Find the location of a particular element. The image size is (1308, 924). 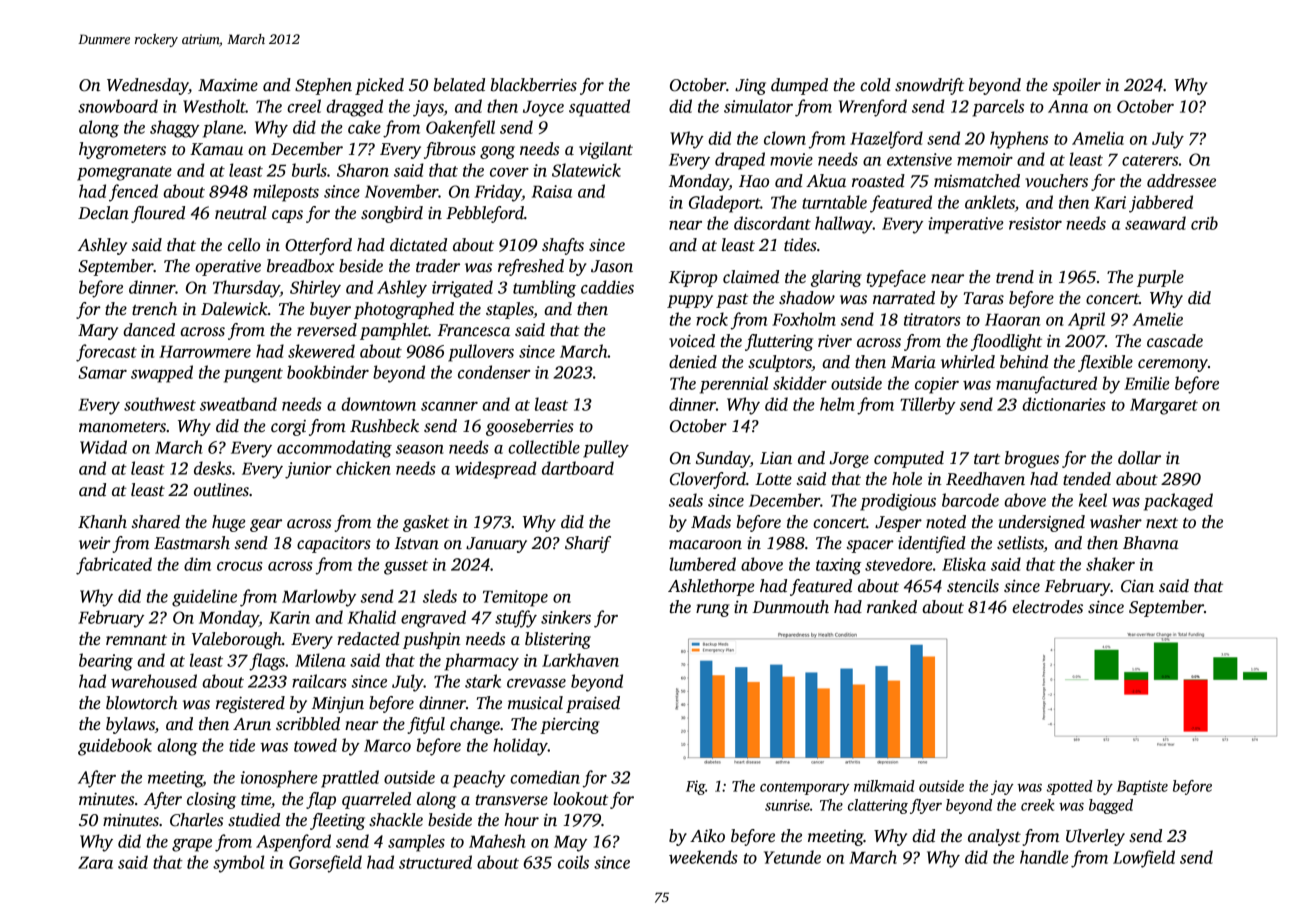

resistor is located at coordinates (1035, 223).
